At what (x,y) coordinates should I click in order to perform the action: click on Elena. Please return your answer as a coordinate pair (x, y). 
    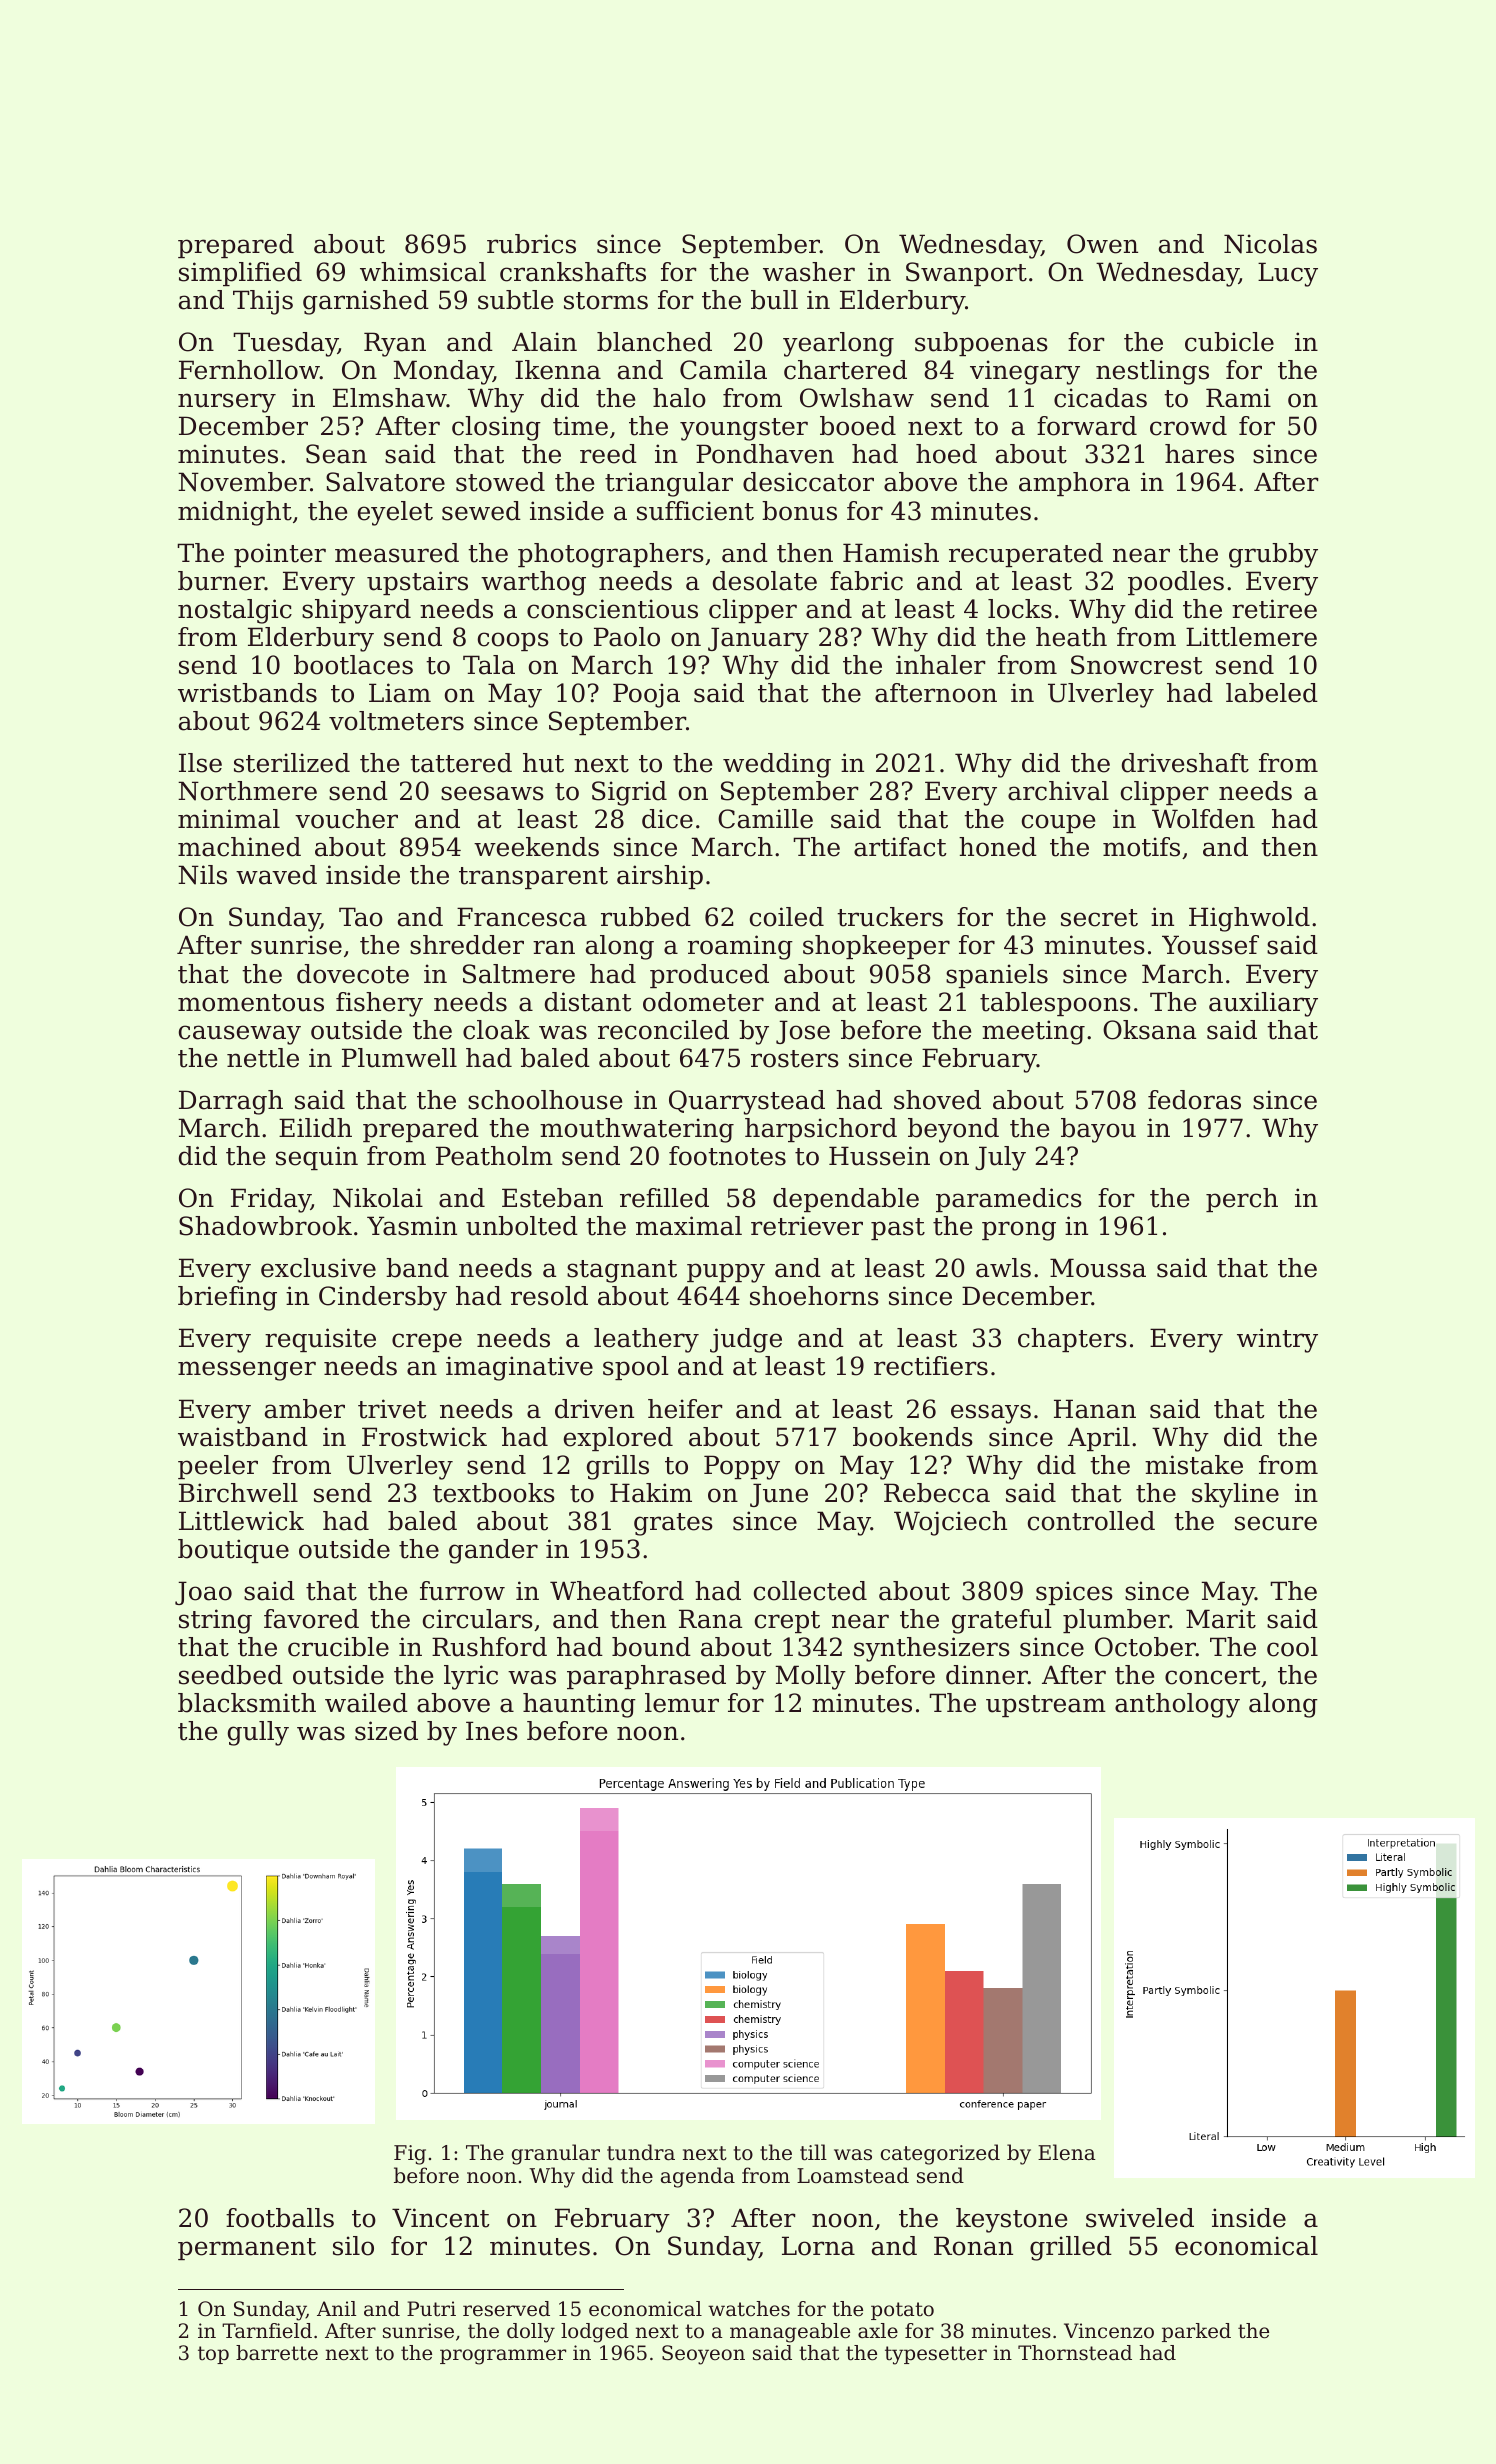
    Looking at the image, I should click on (1067, 2152).
